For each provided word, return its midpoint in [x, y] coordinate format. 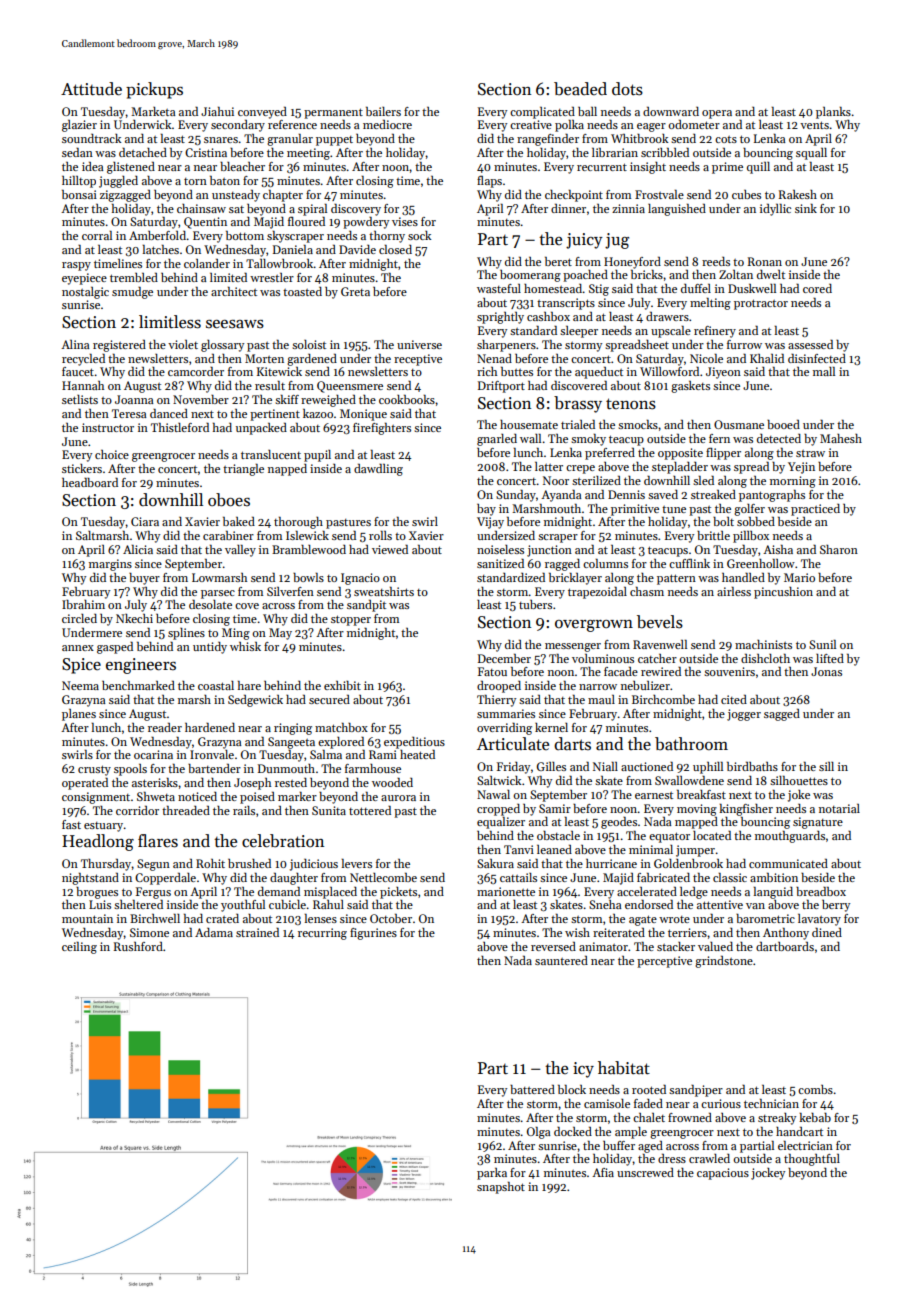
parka [492, 1174]
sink [806, 208]
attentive [720, 904]
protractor [761, 304]
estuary [103, 827]
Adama [214, 932]
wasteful [499, 288]
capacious [723, 1174]
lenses [321, 918]
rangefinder [548, 140]
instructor [108, 427]
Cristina [206, 152]
